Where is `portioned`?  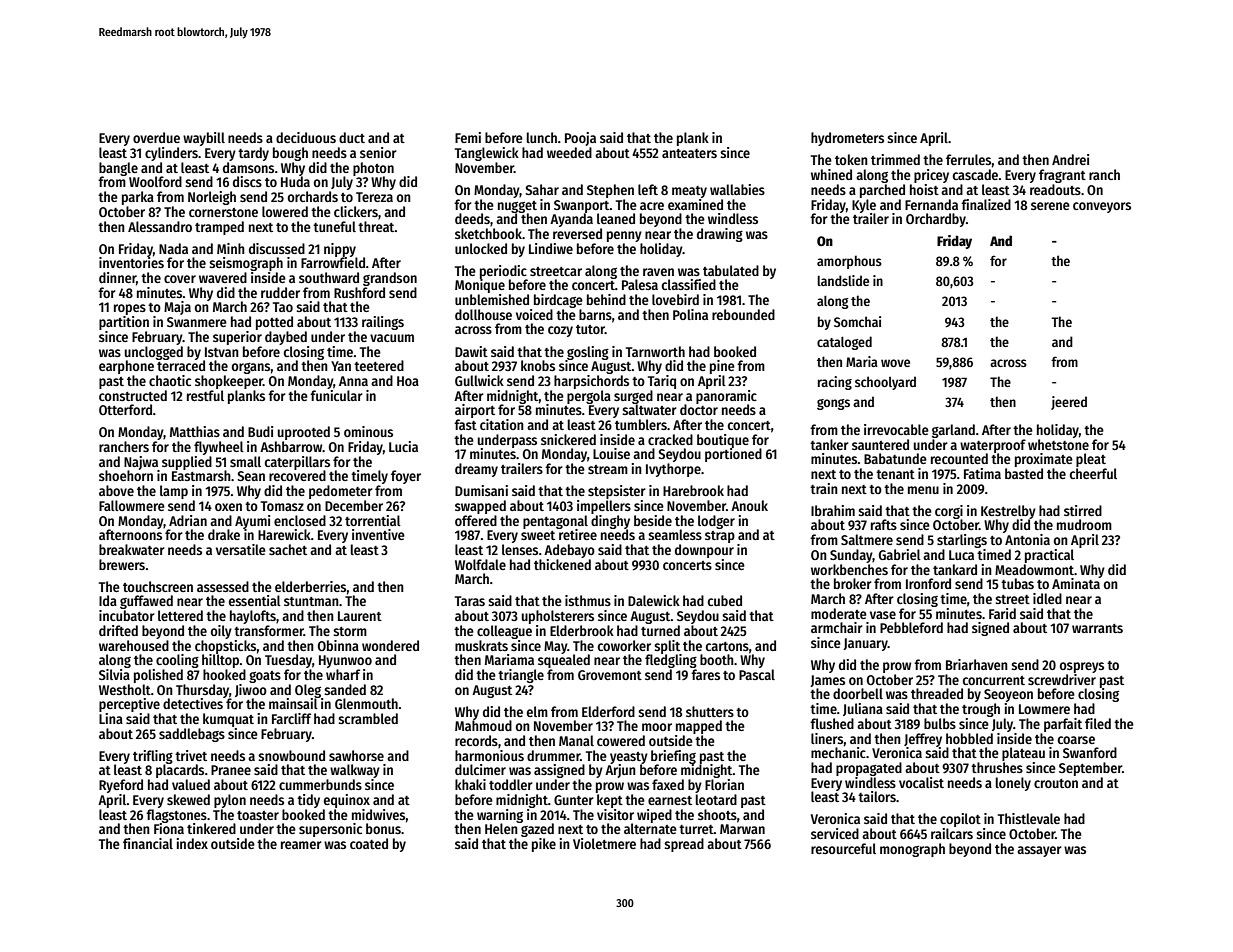 portioned is located at coordinates (733, 455).
